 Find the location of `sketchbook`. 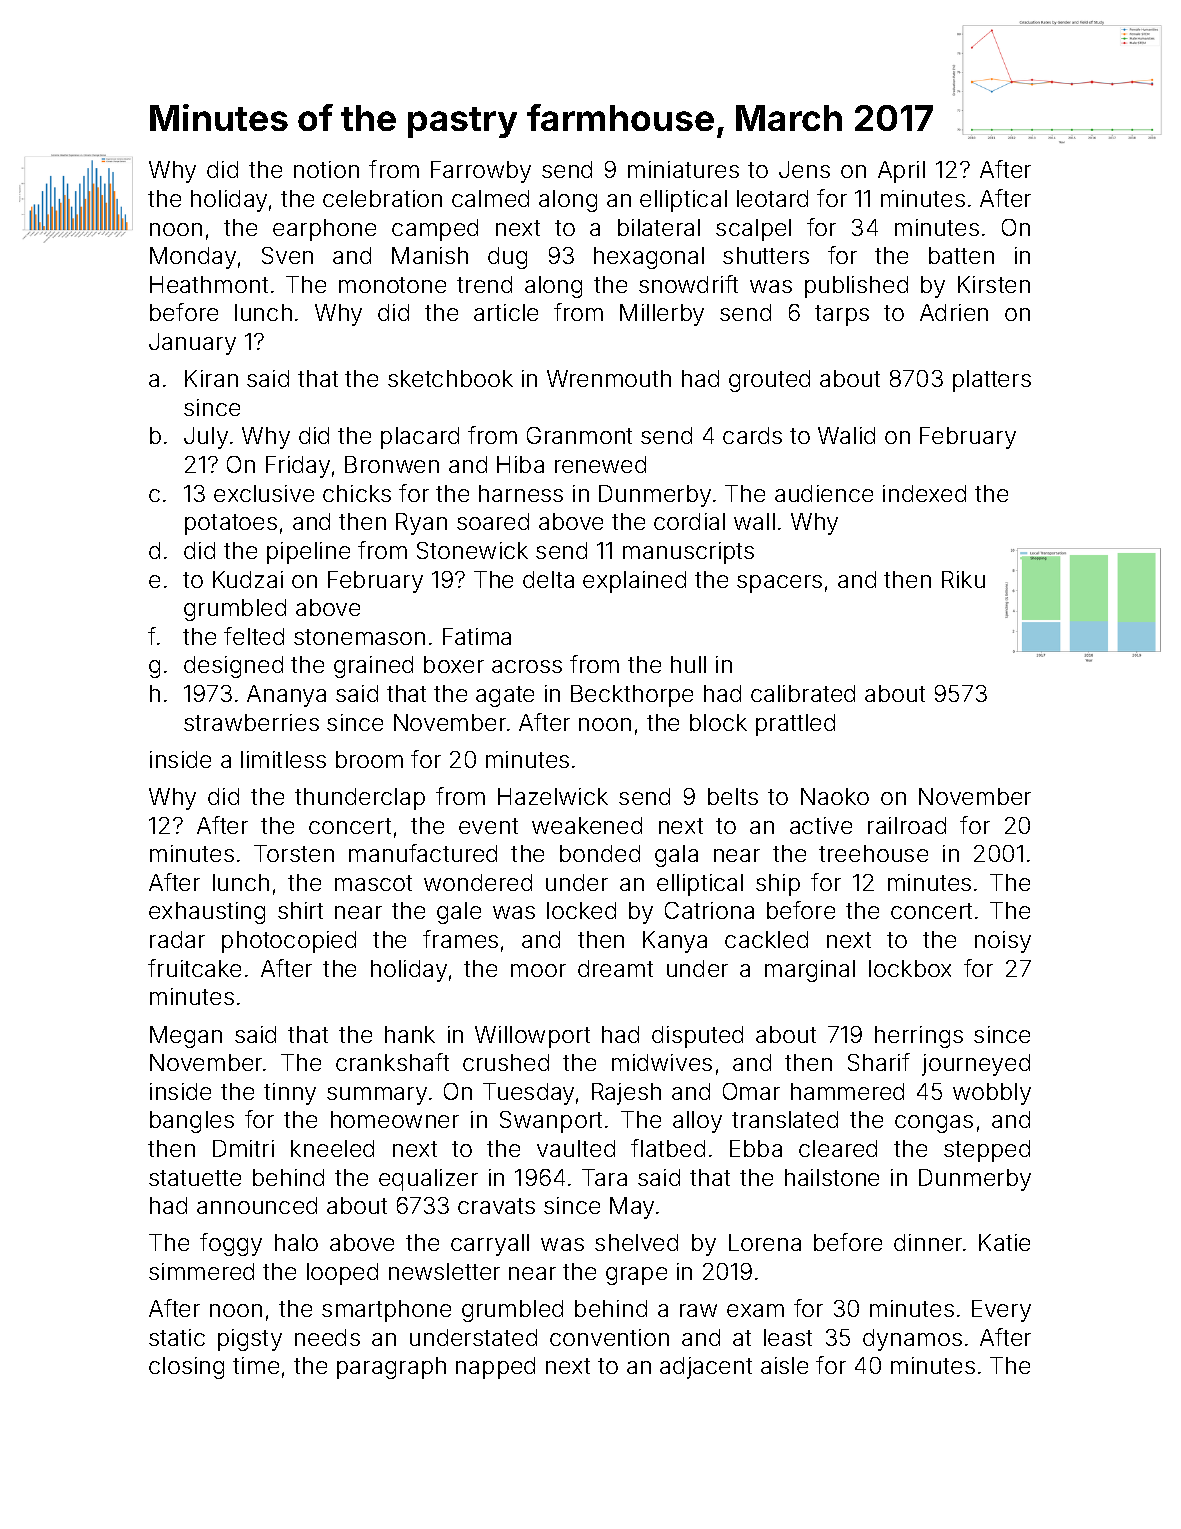

sketchbook is located at coordinates (450, 378).
